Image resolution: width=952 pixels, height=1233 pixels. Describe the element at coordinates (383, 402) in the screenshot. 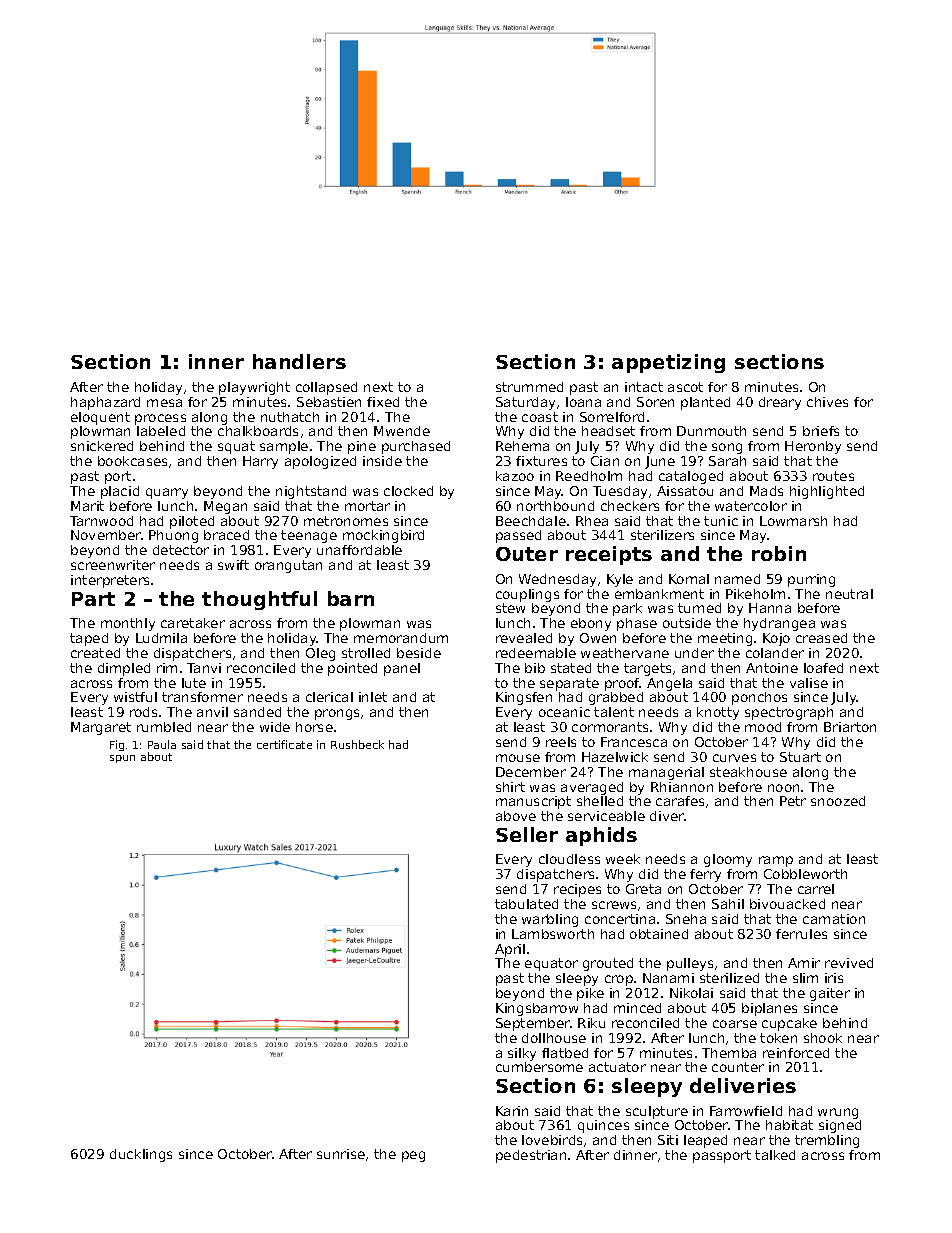

I see `fixed` at that location.
